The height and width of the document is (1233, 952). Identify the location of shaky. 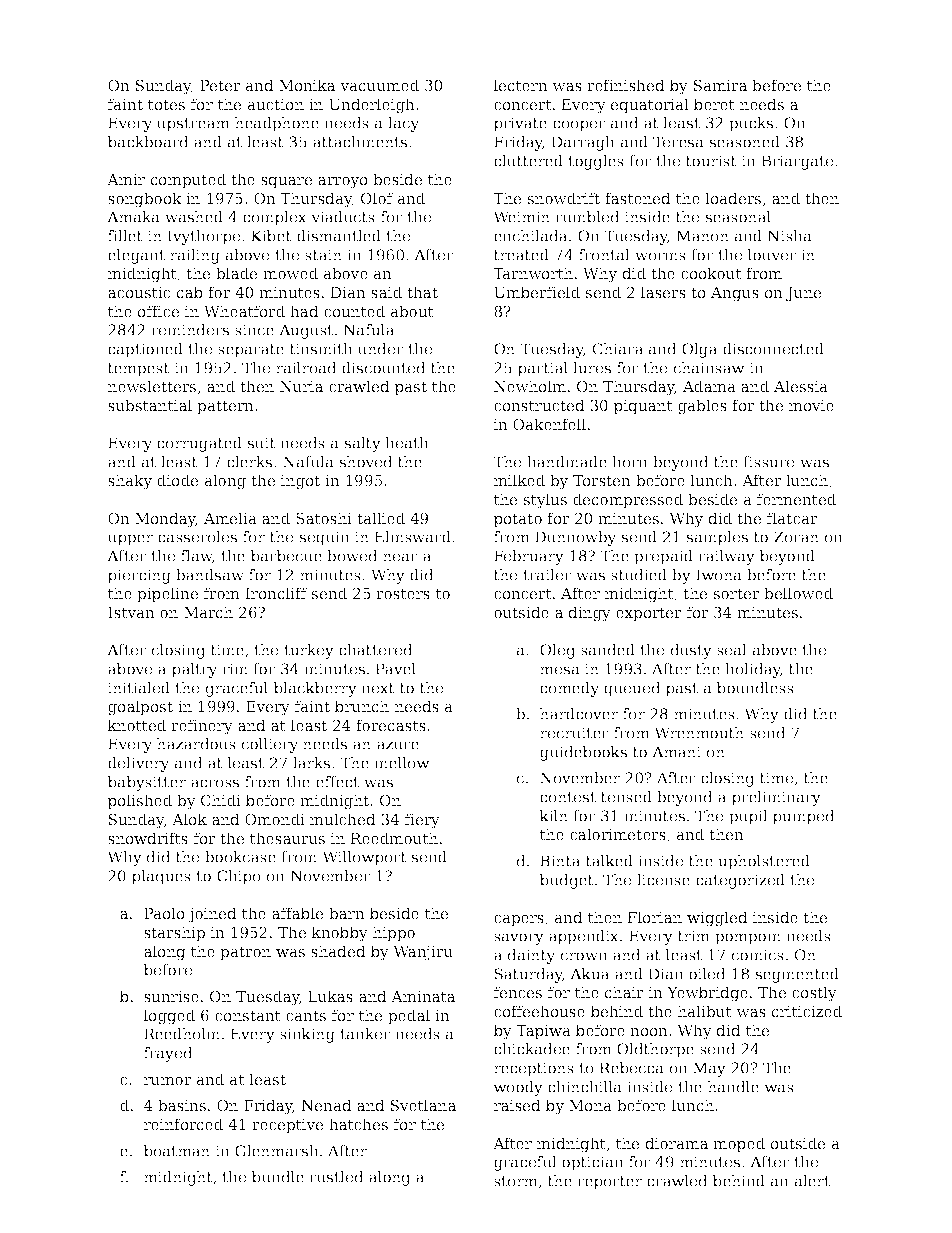
(130, 482).
